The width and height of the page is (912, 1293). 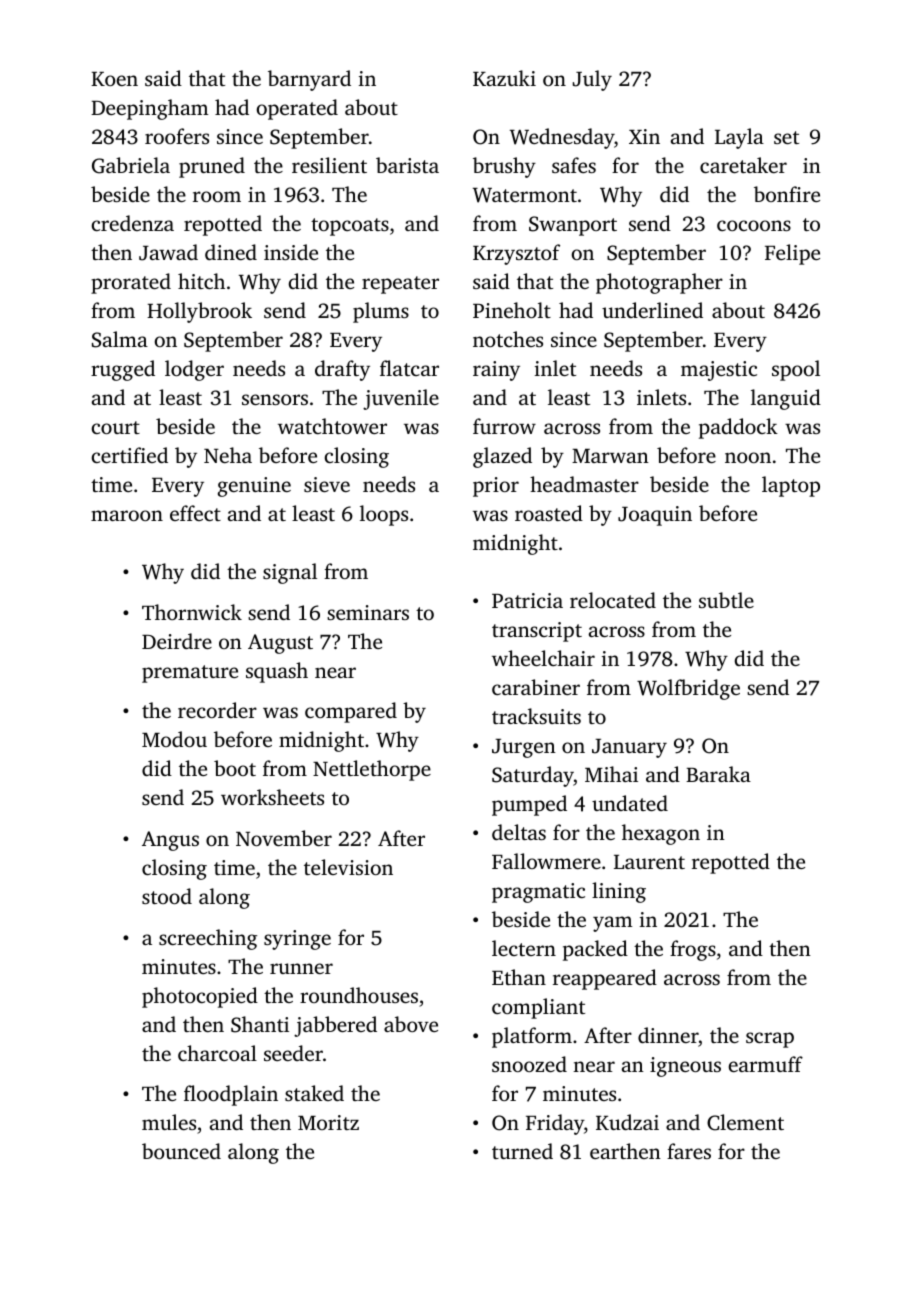 I want to click on spool, so click(x=796, y=370).
